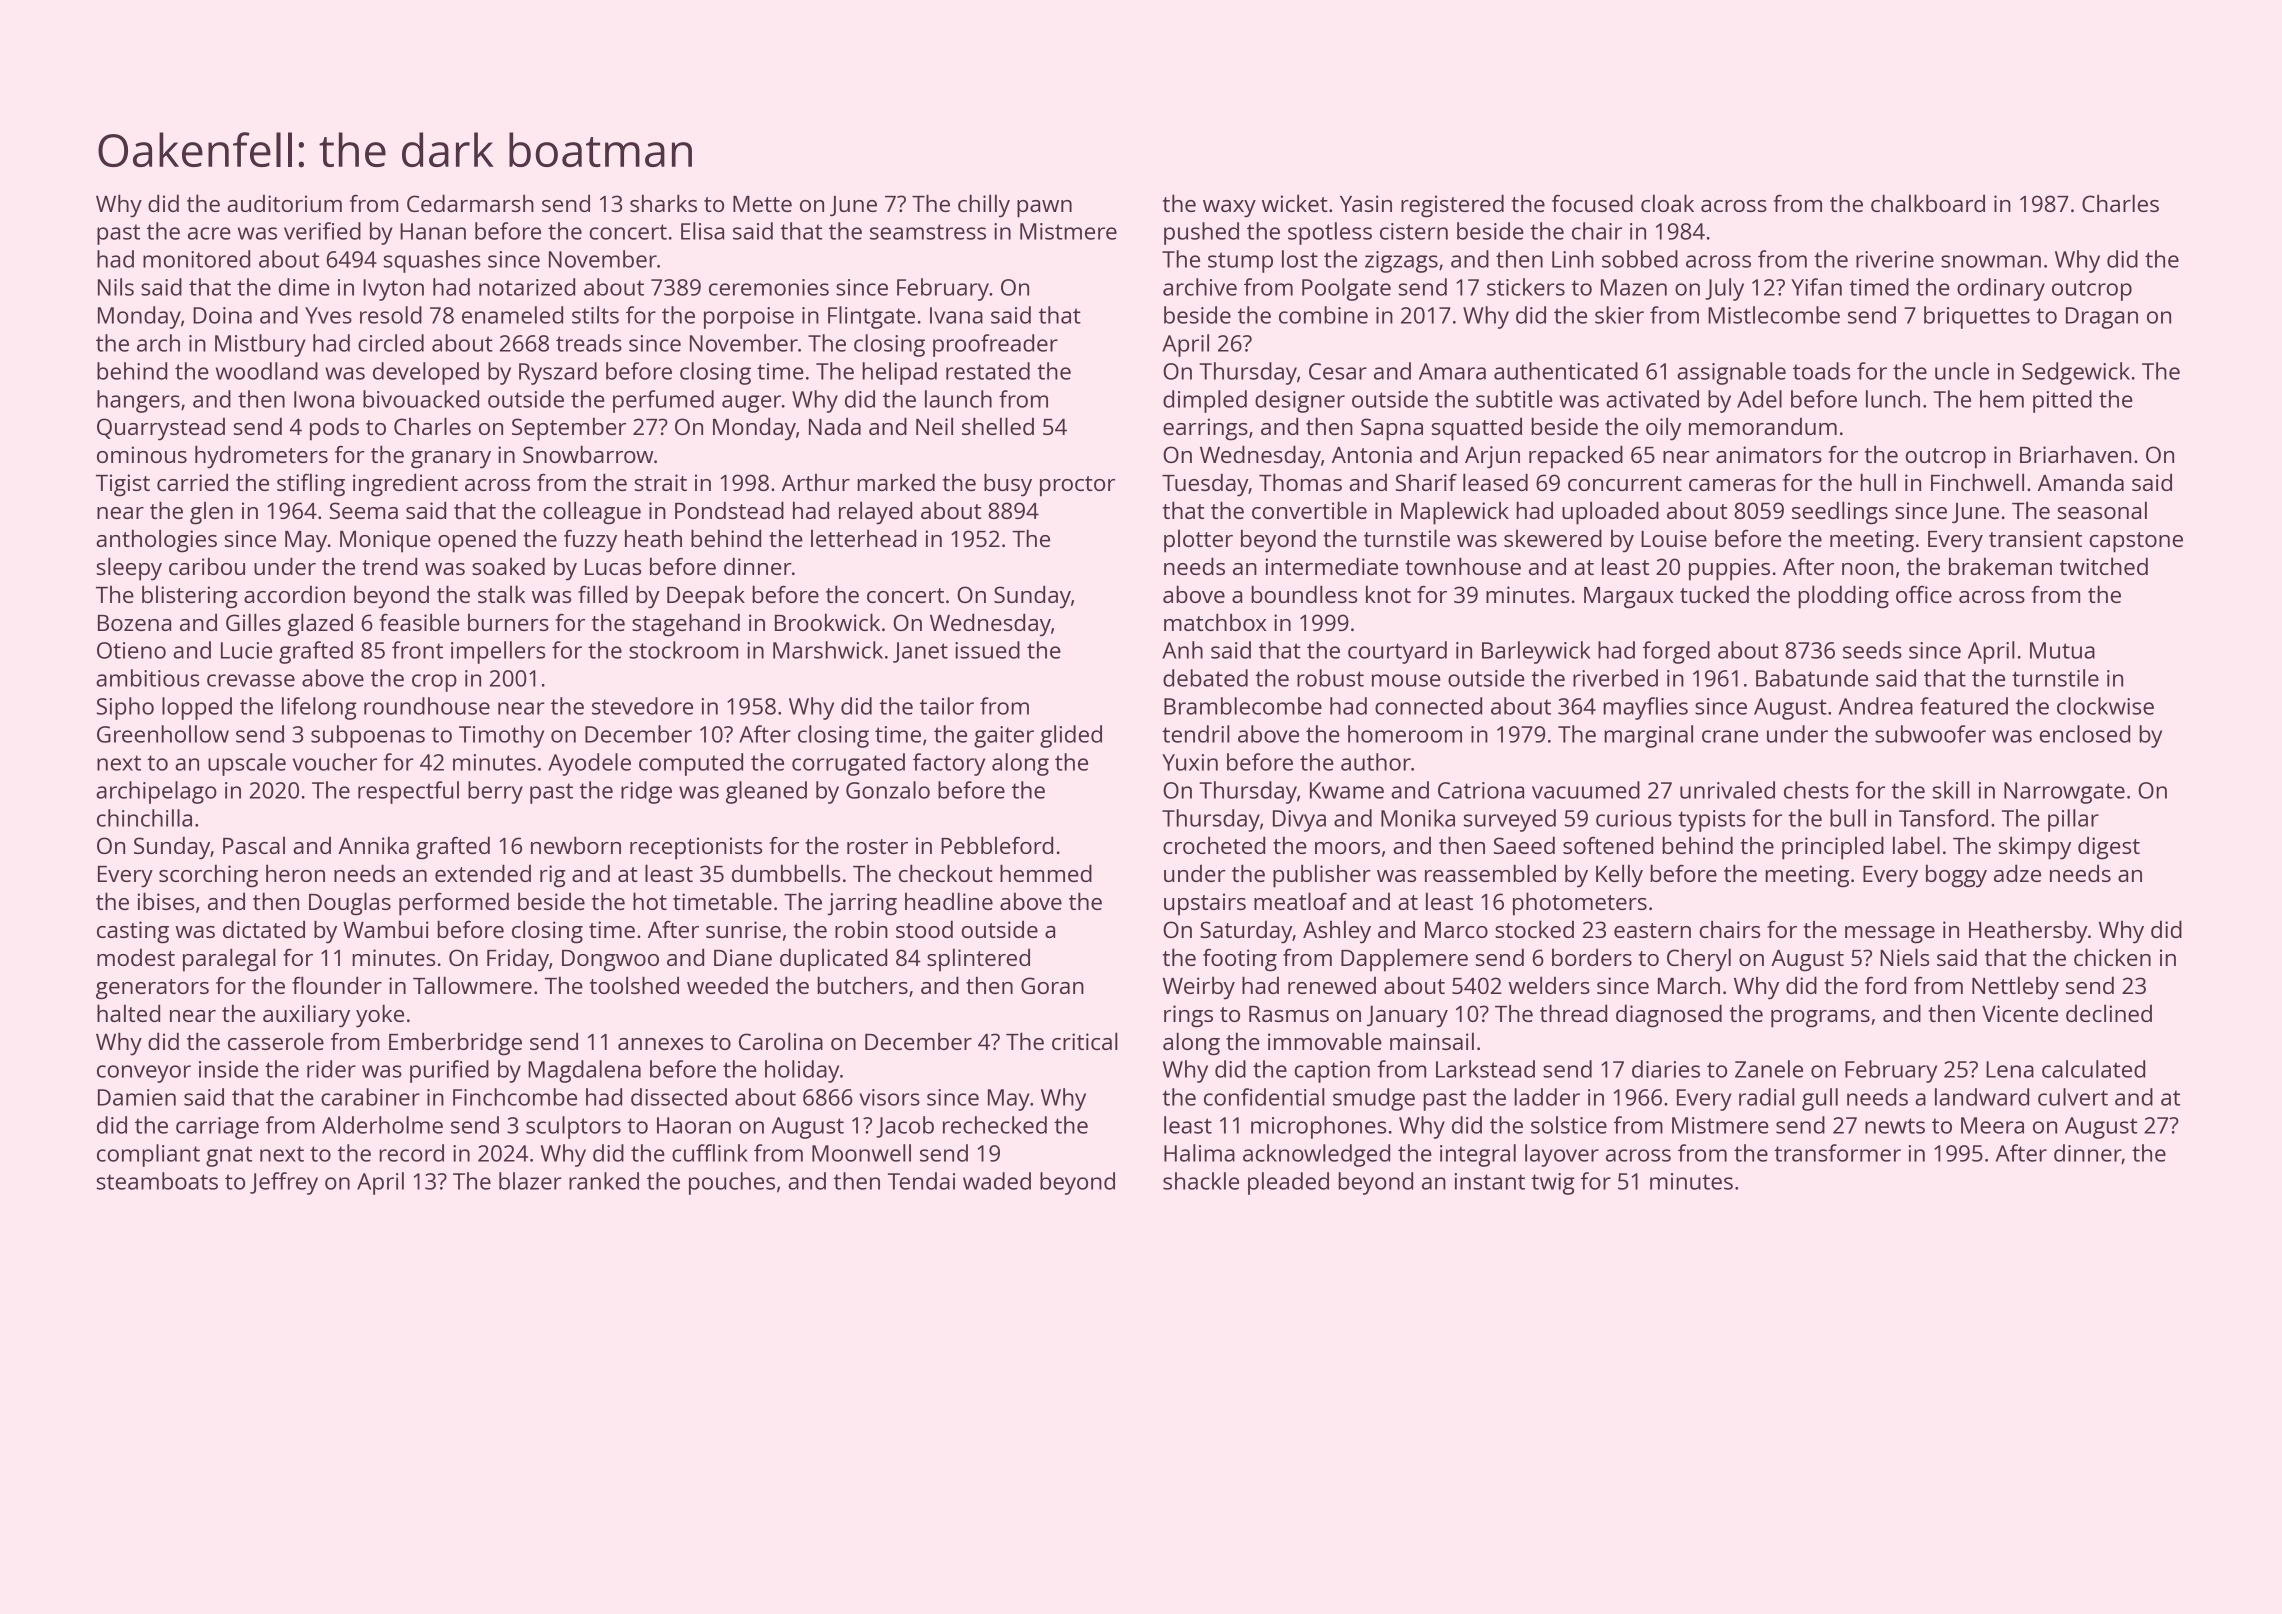  Describe the element at coordinates (1956, 876) in the screenshot. I see `boggy` at that location.
